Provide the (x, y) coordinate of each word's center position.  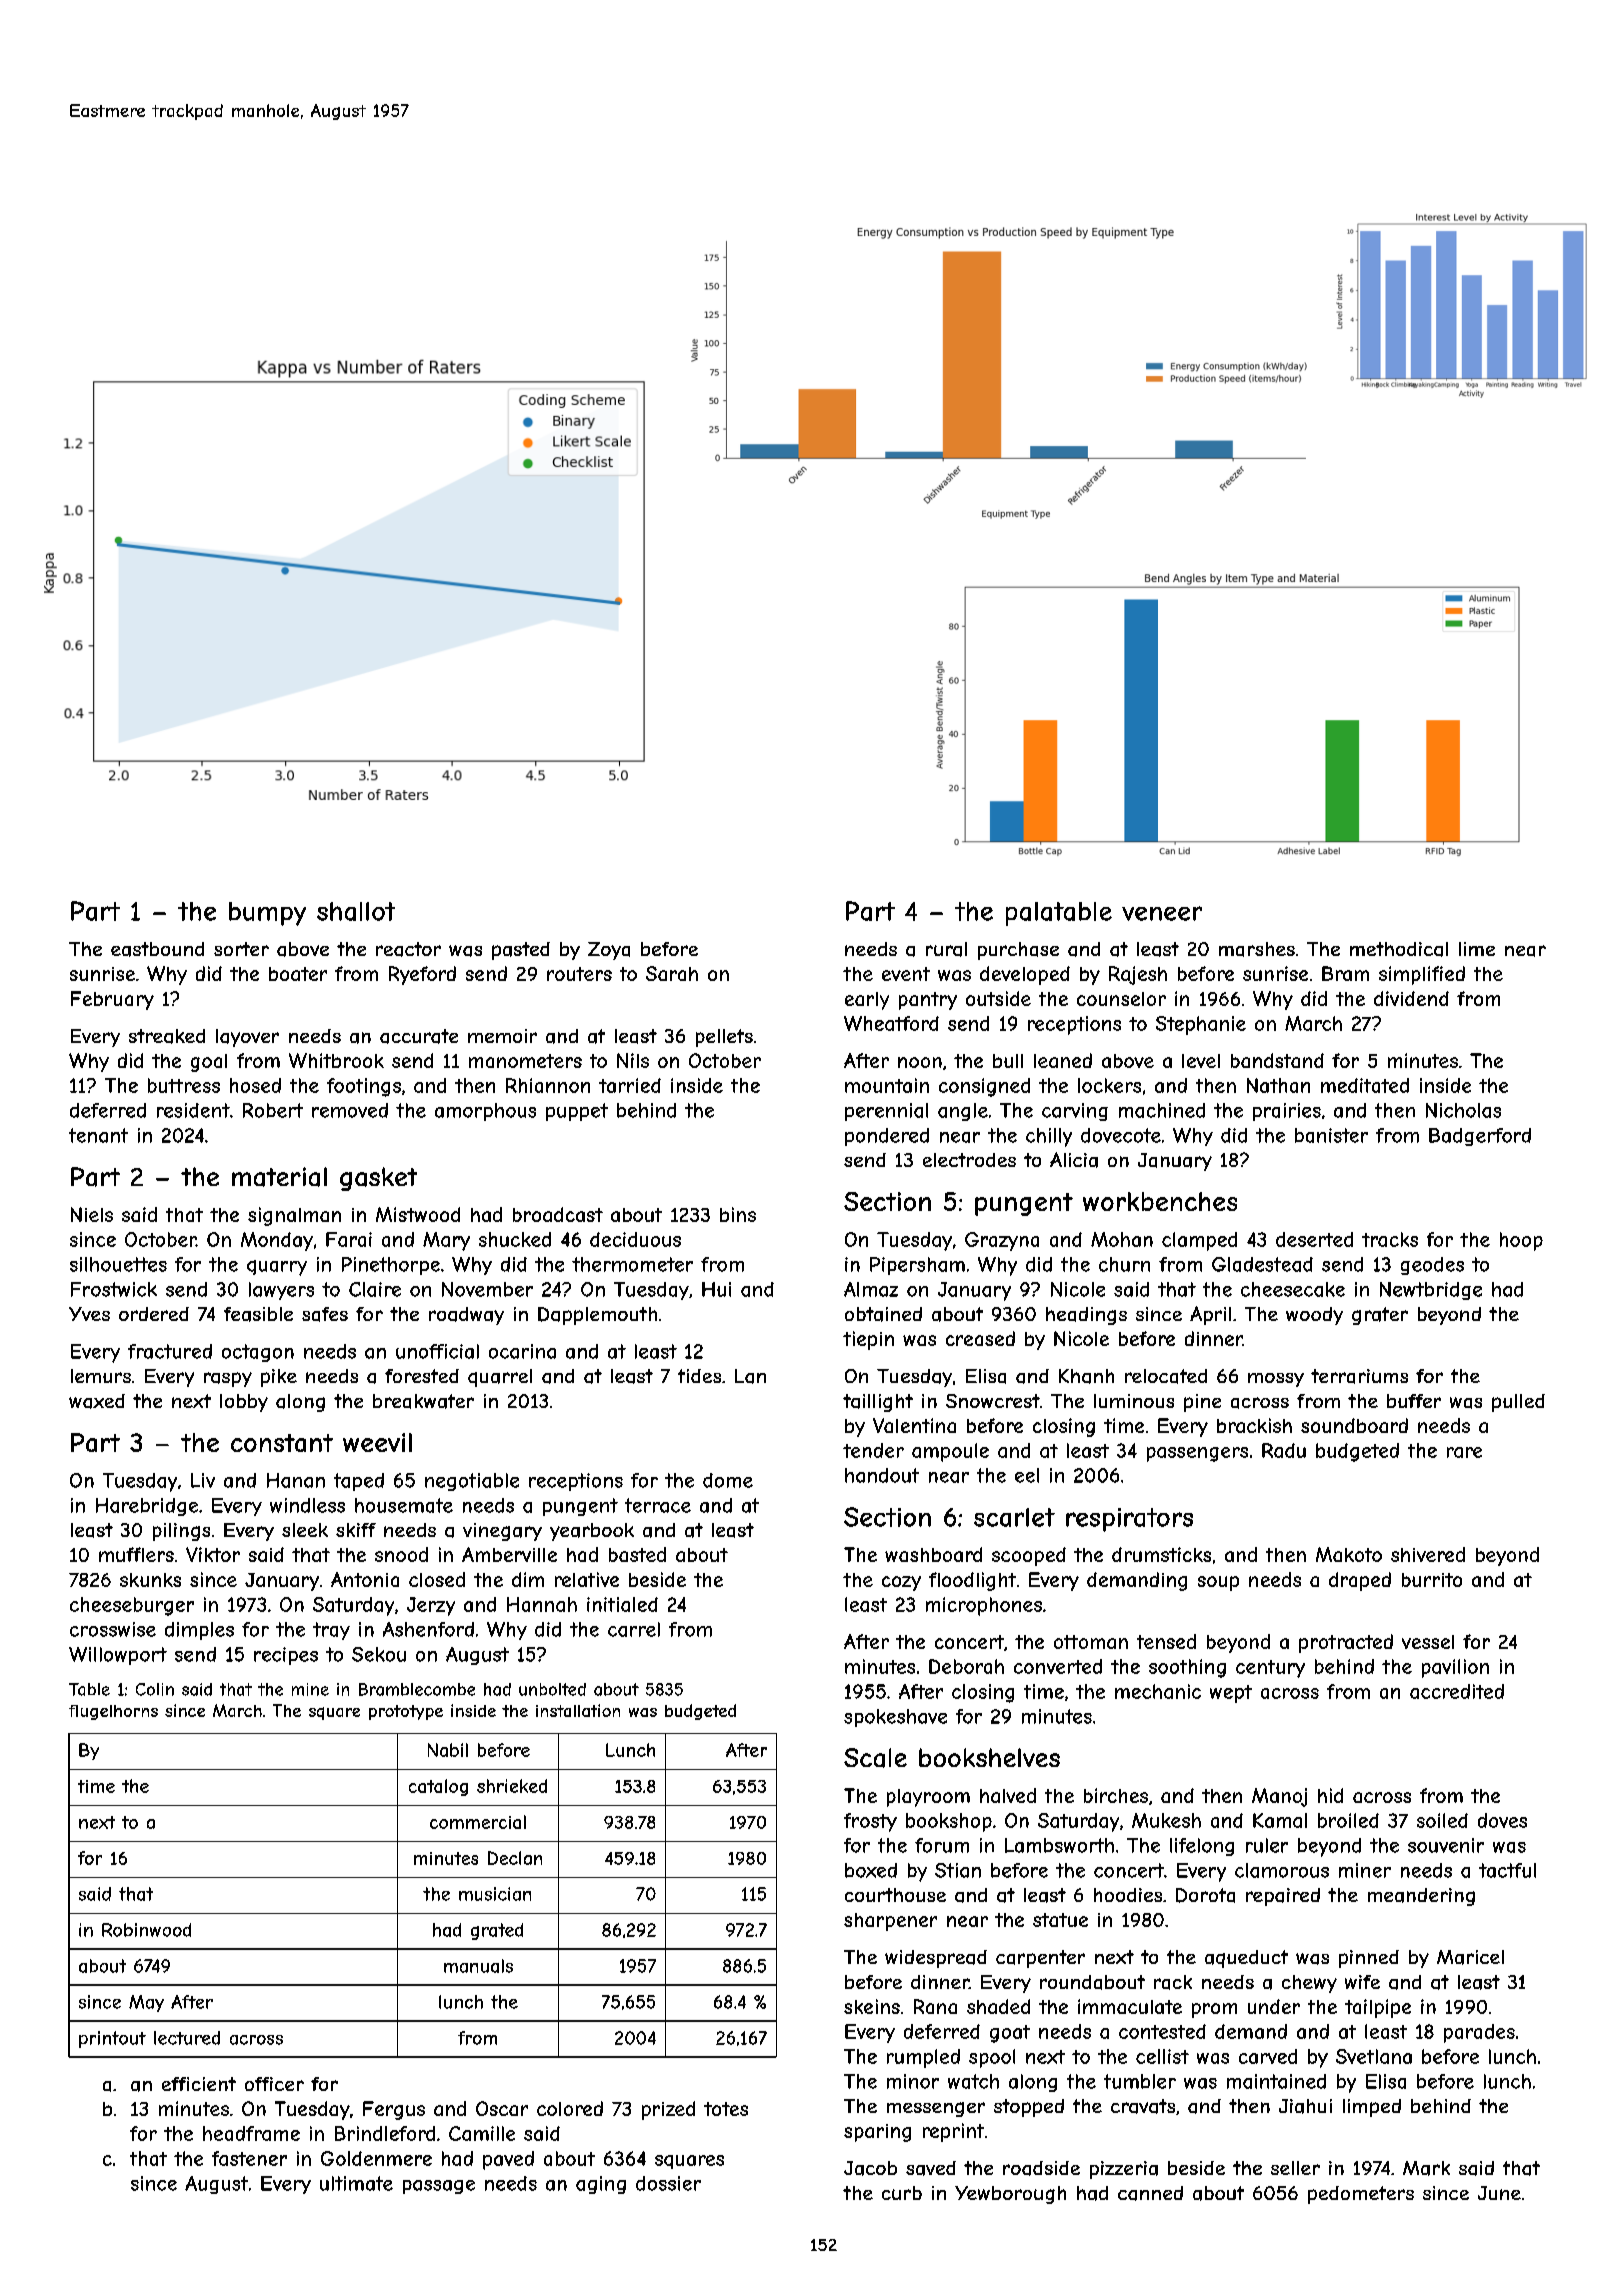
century (1270, 1669)
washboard (933, 1554)
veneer (1162, 913)
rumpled (923, 2058)
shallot (356, 911)
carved (1268, 2056)
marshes (1257, 949)
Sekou (379, 1654)
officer (274, 2084)
